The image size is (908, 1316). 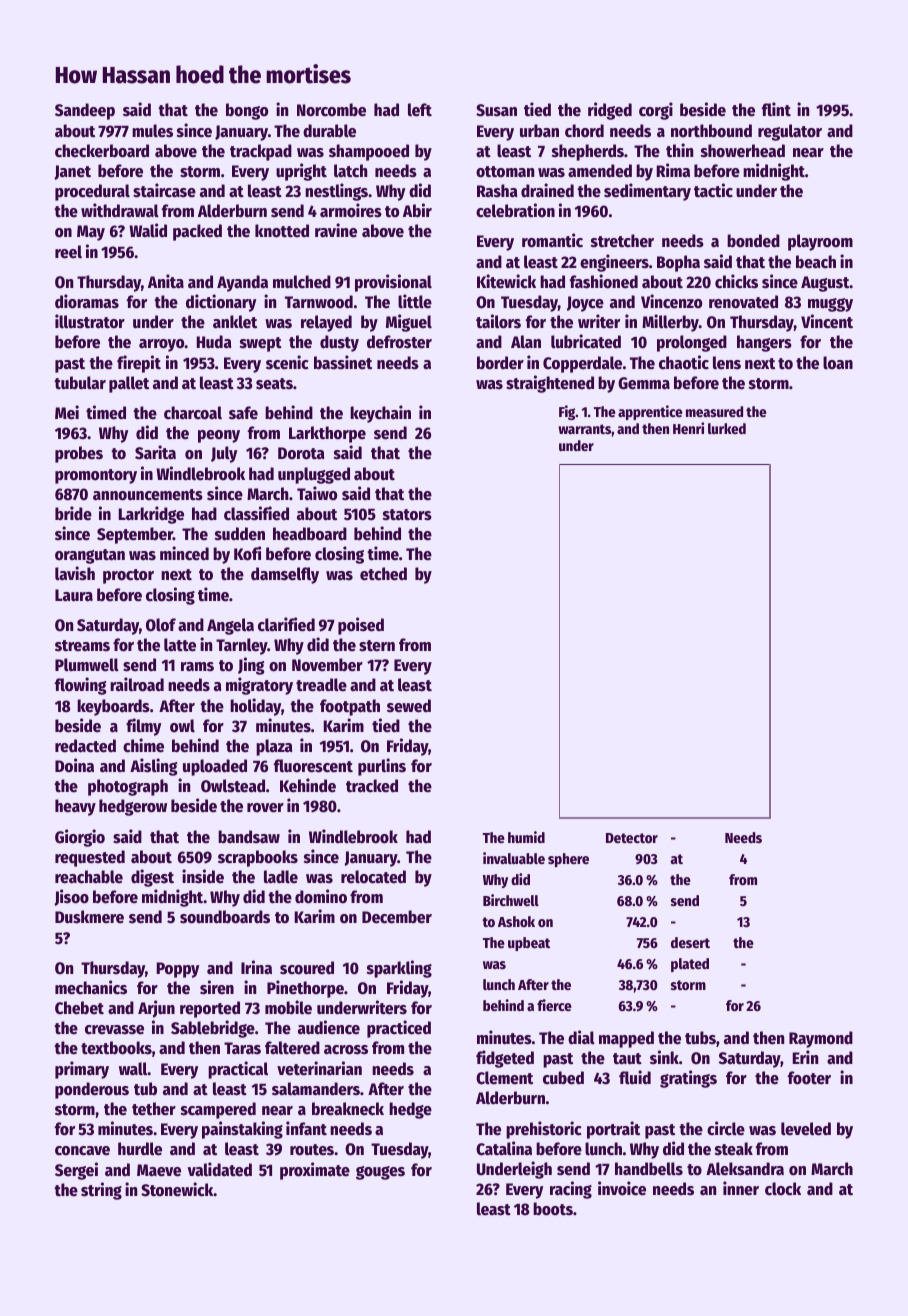 I want to click on bongo, so click(x=247, y=111).
